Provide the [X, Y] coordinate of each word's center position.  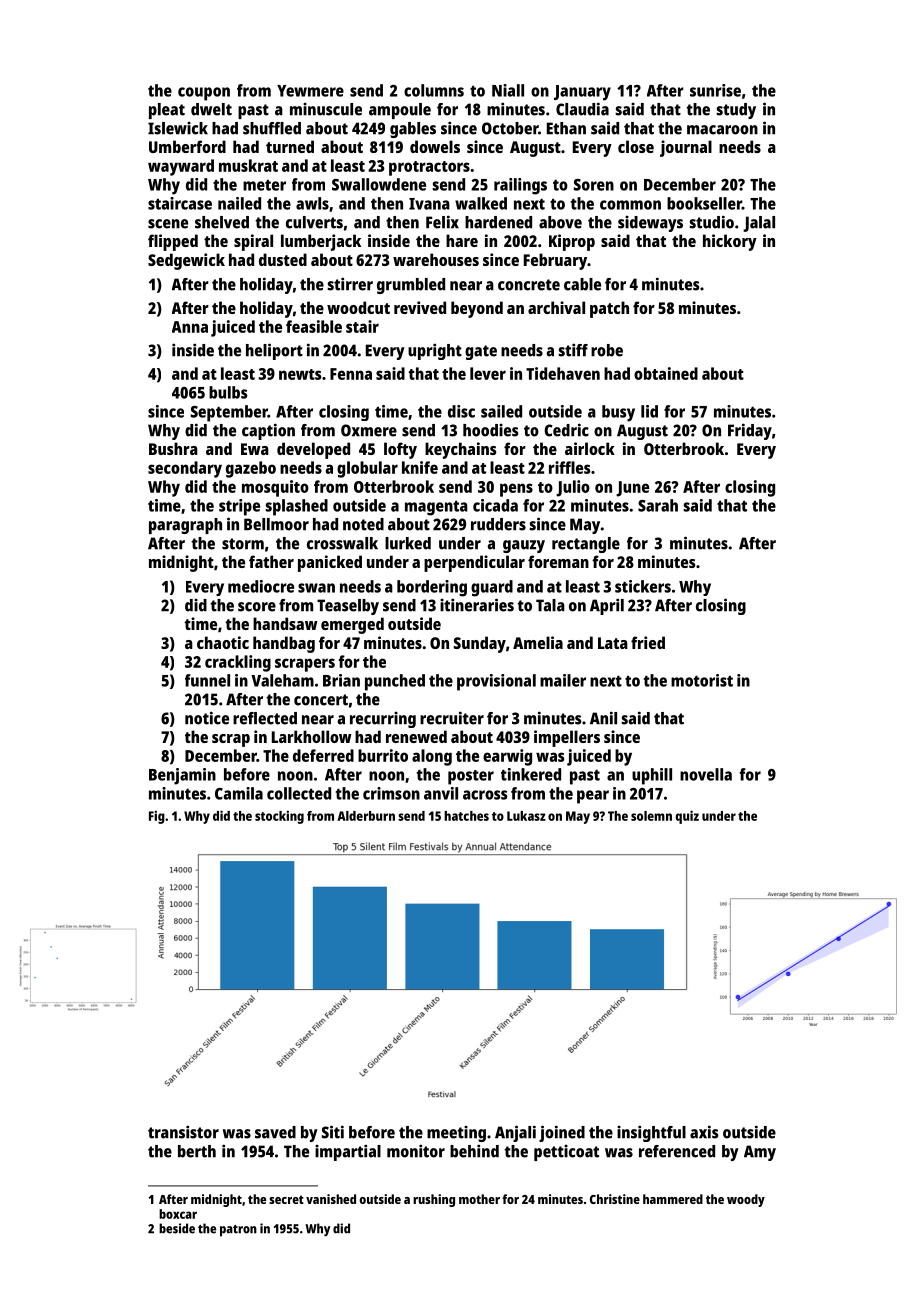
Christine [615, 1199]
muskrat [248, 165]
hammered [673, 1199]
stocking [279, 817]
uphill [652, 776]
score [257, 607]
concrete [529, 285]
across [485, 795]
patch [609, 309]
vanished [331, 1199]
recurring [383, 720]
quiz [687, 817]
